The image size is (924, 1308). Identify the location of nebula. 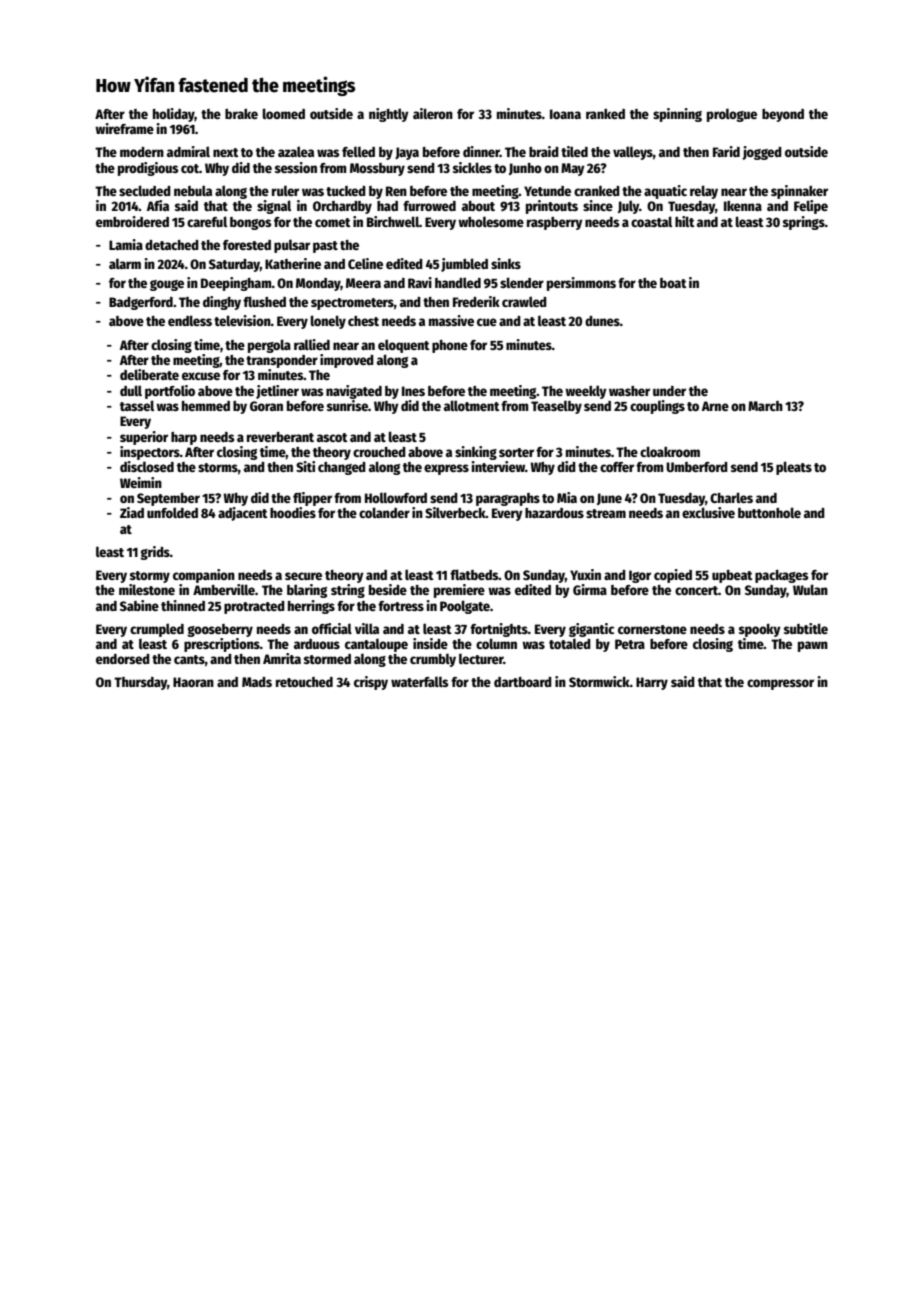
(193, 190).
